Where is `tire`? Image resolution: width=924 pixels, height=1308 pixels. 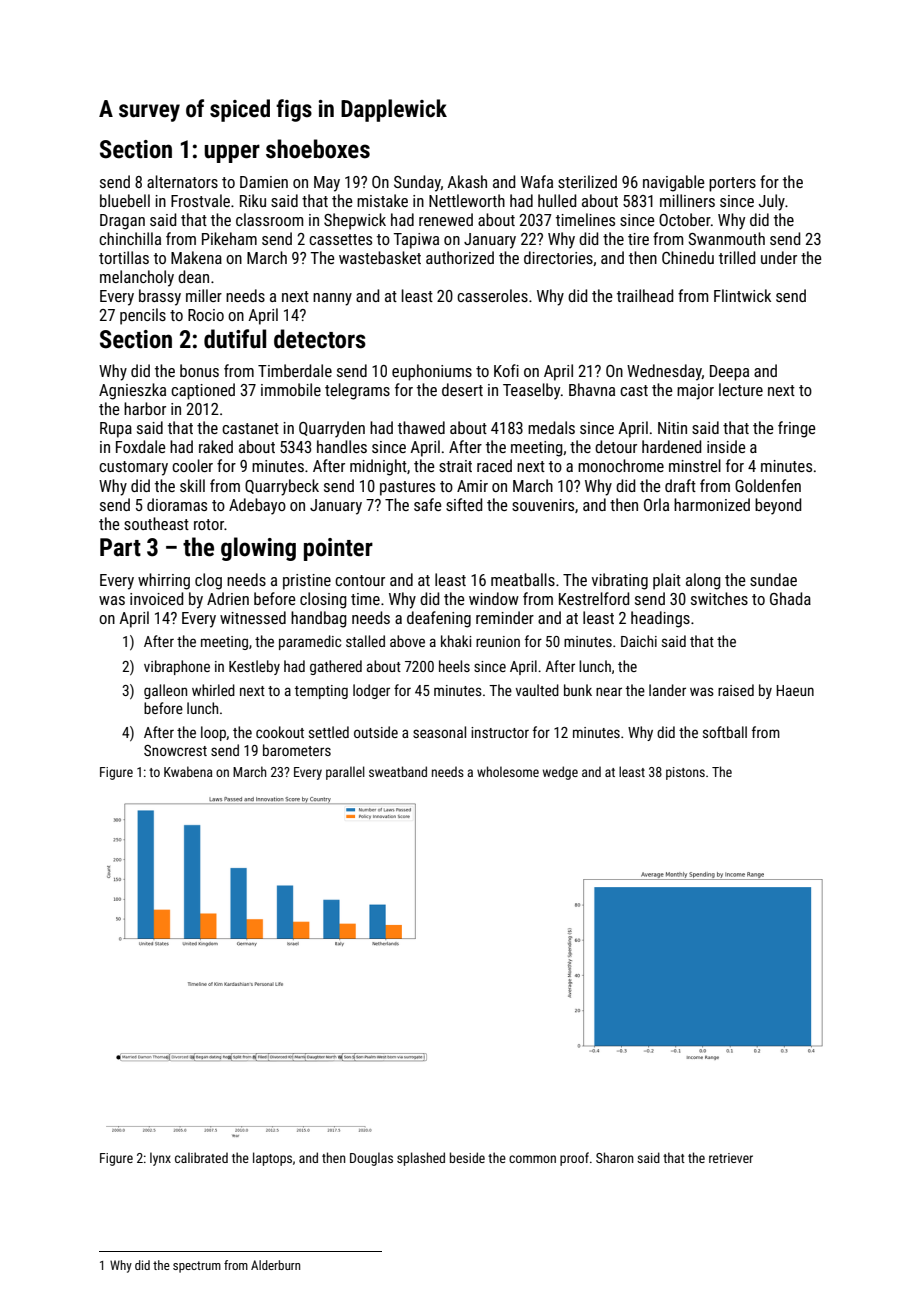
tire is located at coordinates (638, 239).
